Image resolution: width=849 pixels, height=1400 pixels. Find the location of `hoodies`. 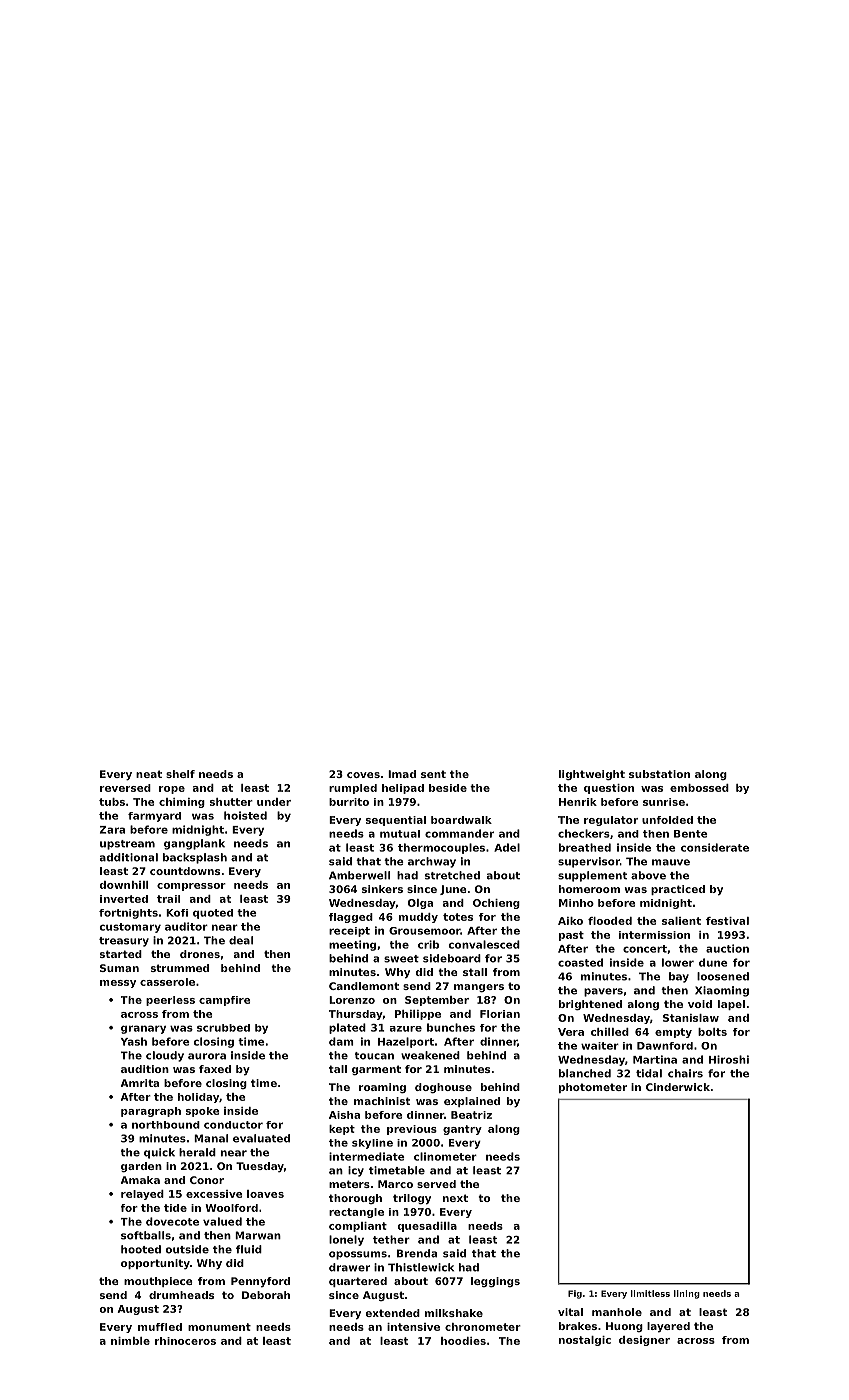

hoodies is located at coordinates (463, 1341).
